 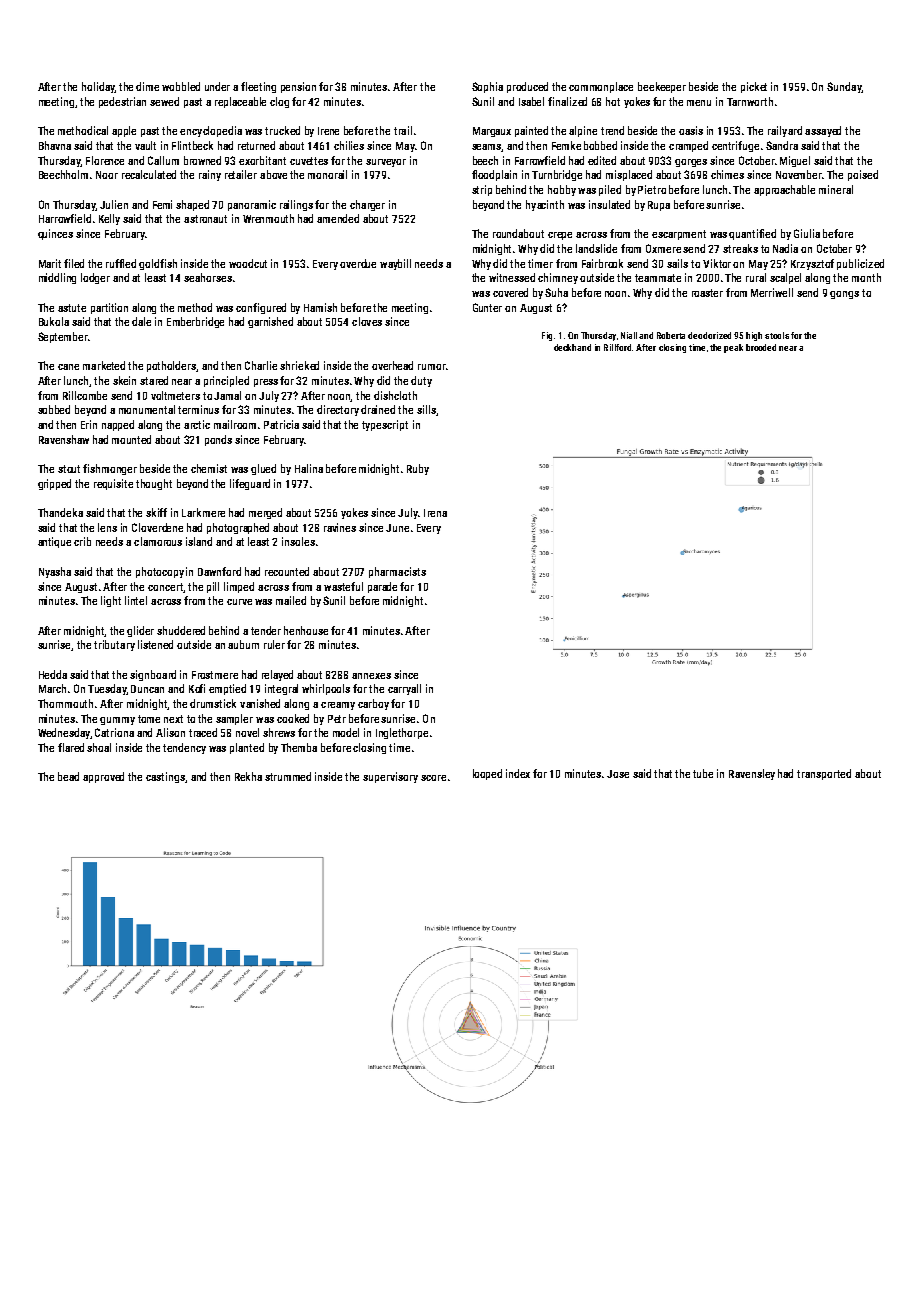 What do you see at coordinates (418, 469) in the screenshot?
I see `Ruby` at bounding box center [418, 469].
